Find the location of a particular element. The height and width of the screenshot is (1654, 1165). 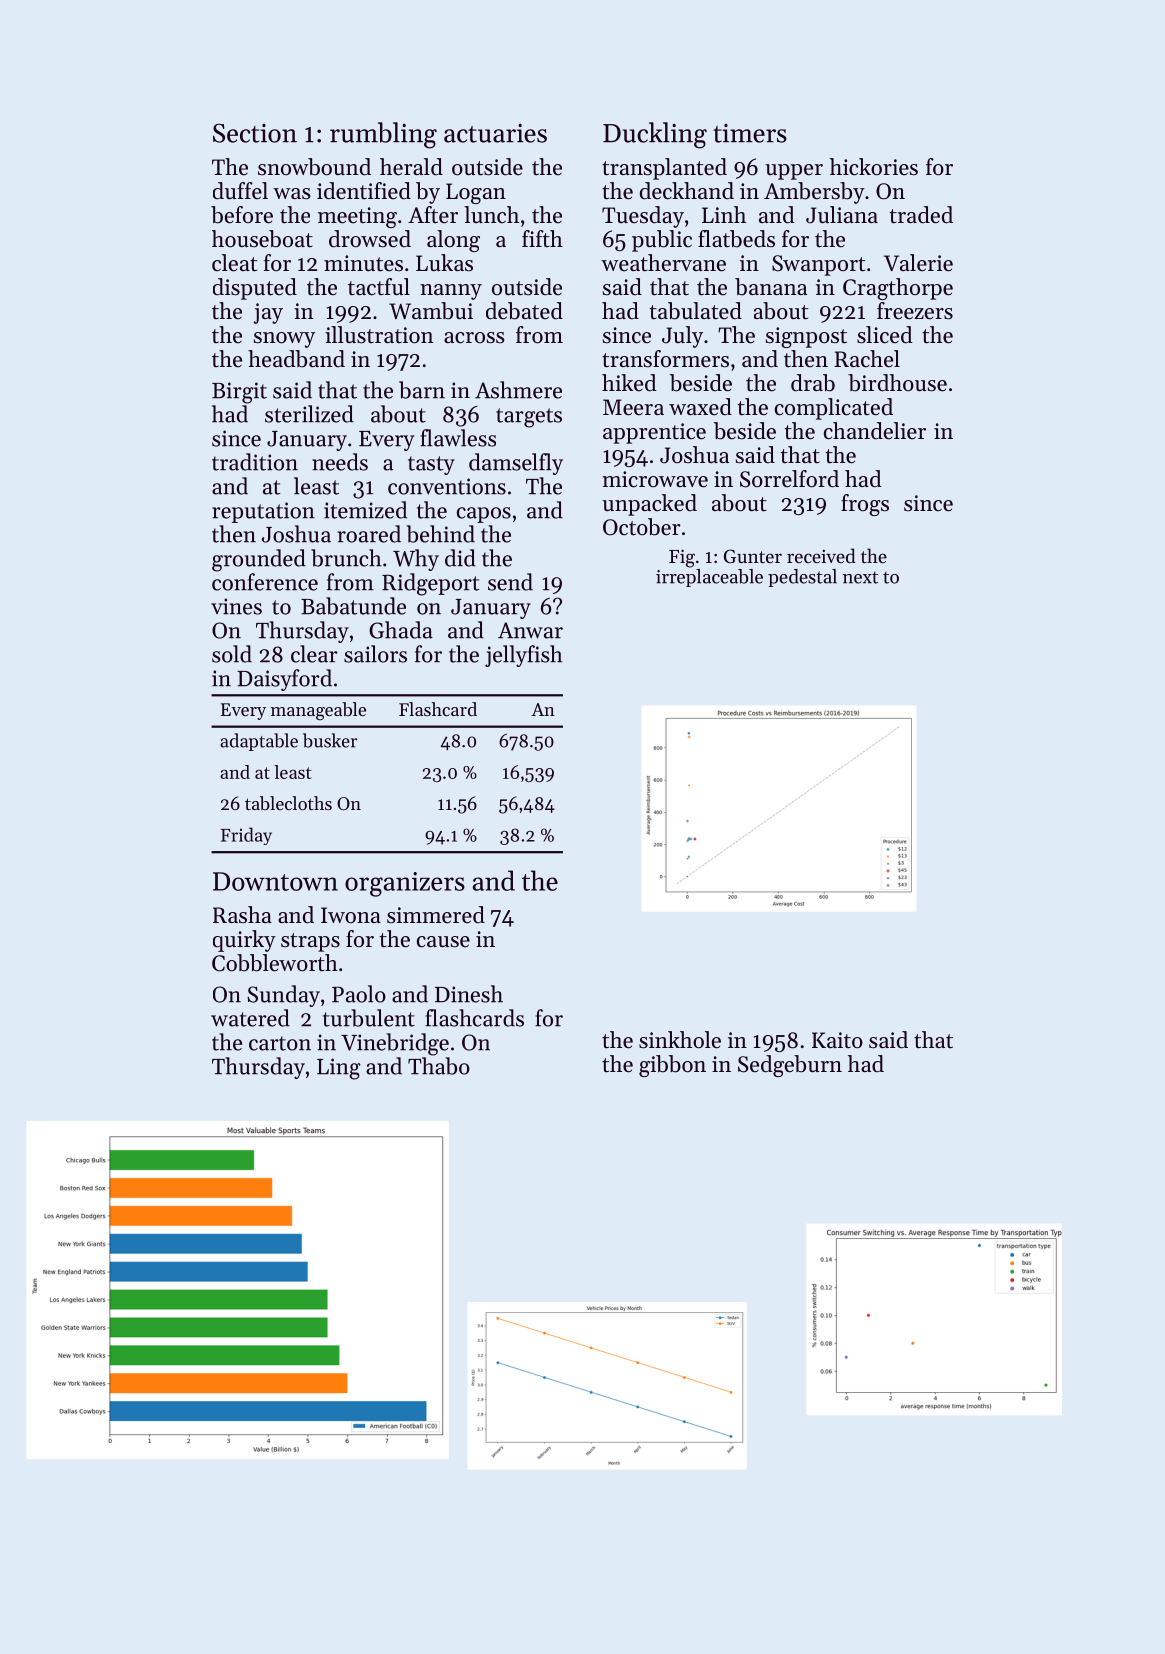

gibbon is located at coordinates (672, 1066).
